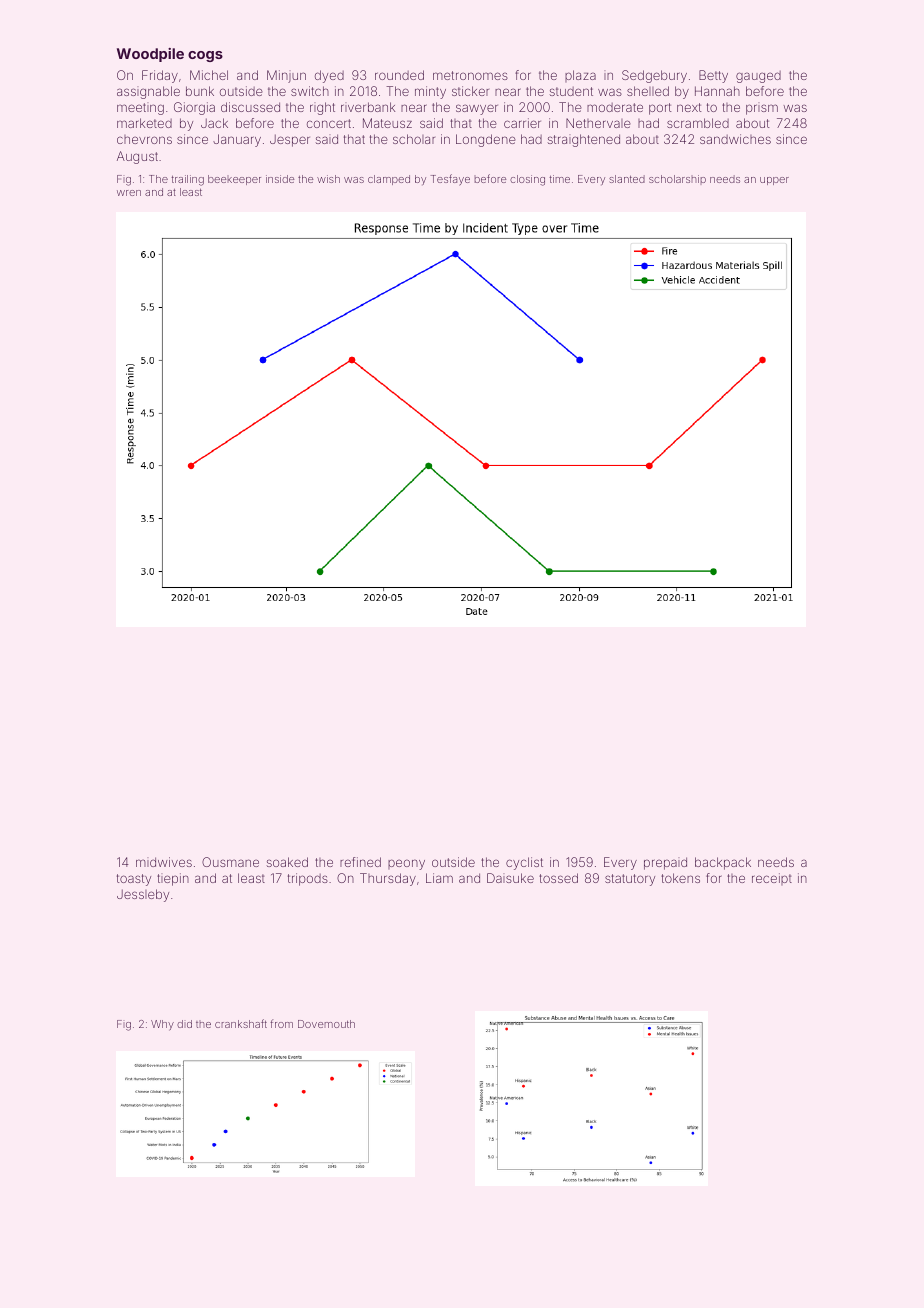 This document has height=1308, width=924. What do you see at coordinates (234, 180) in the document?
I see `beekeeper` at bounding box center [234, 180].
